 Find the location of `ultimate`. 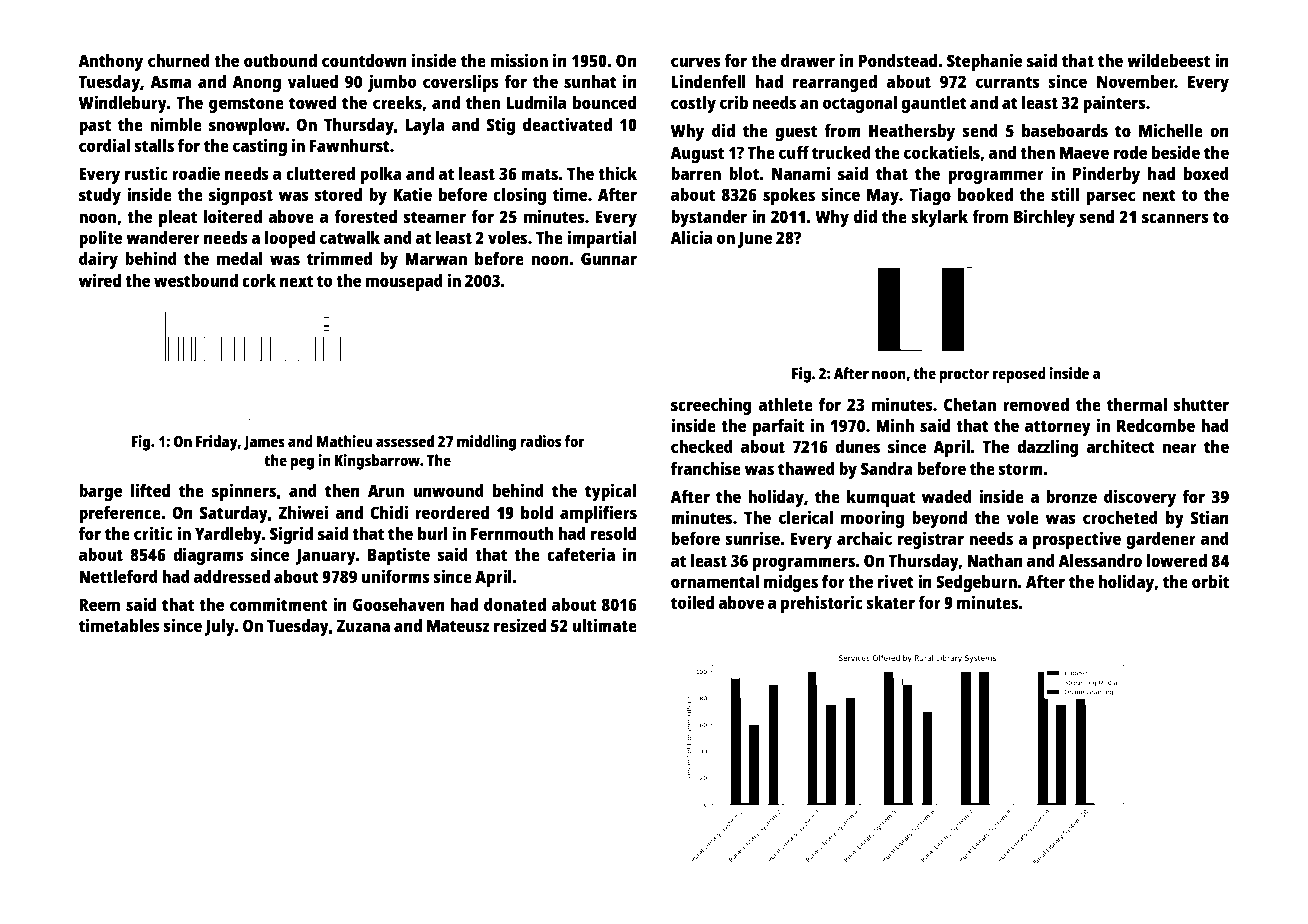

ultimate is located at coordinates (604, 625).
